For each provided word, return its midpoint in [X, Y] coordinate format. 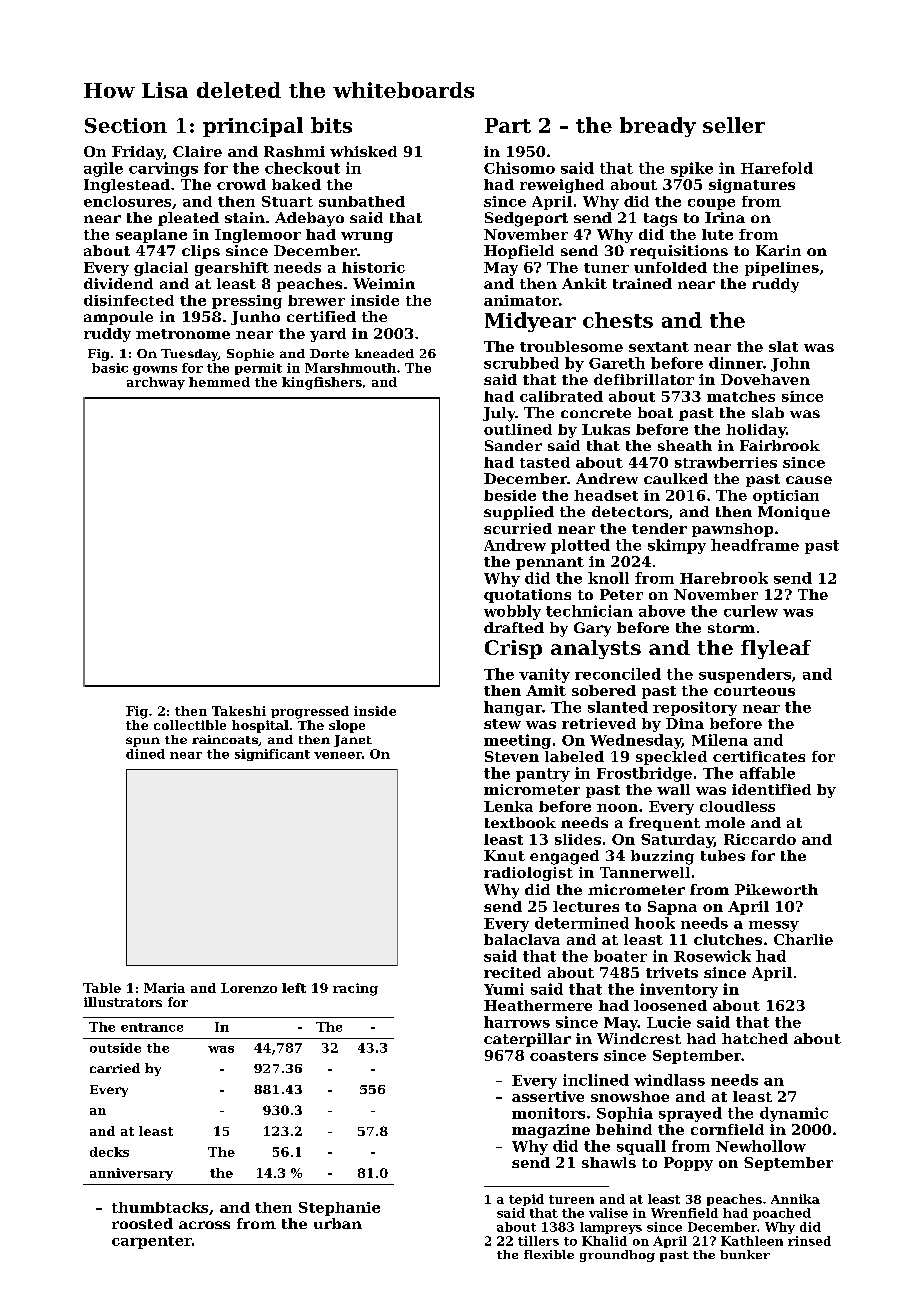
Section [126, 125]
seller [734, 125]
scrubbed [521, 363]
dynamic [794, 1114]
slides [578, 839]
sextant [659, 347]
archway [156, 383]
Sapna [672, 908]
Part [508, 125]
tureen [571, 1199]
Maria [164, 988]
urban [338, 1223]
